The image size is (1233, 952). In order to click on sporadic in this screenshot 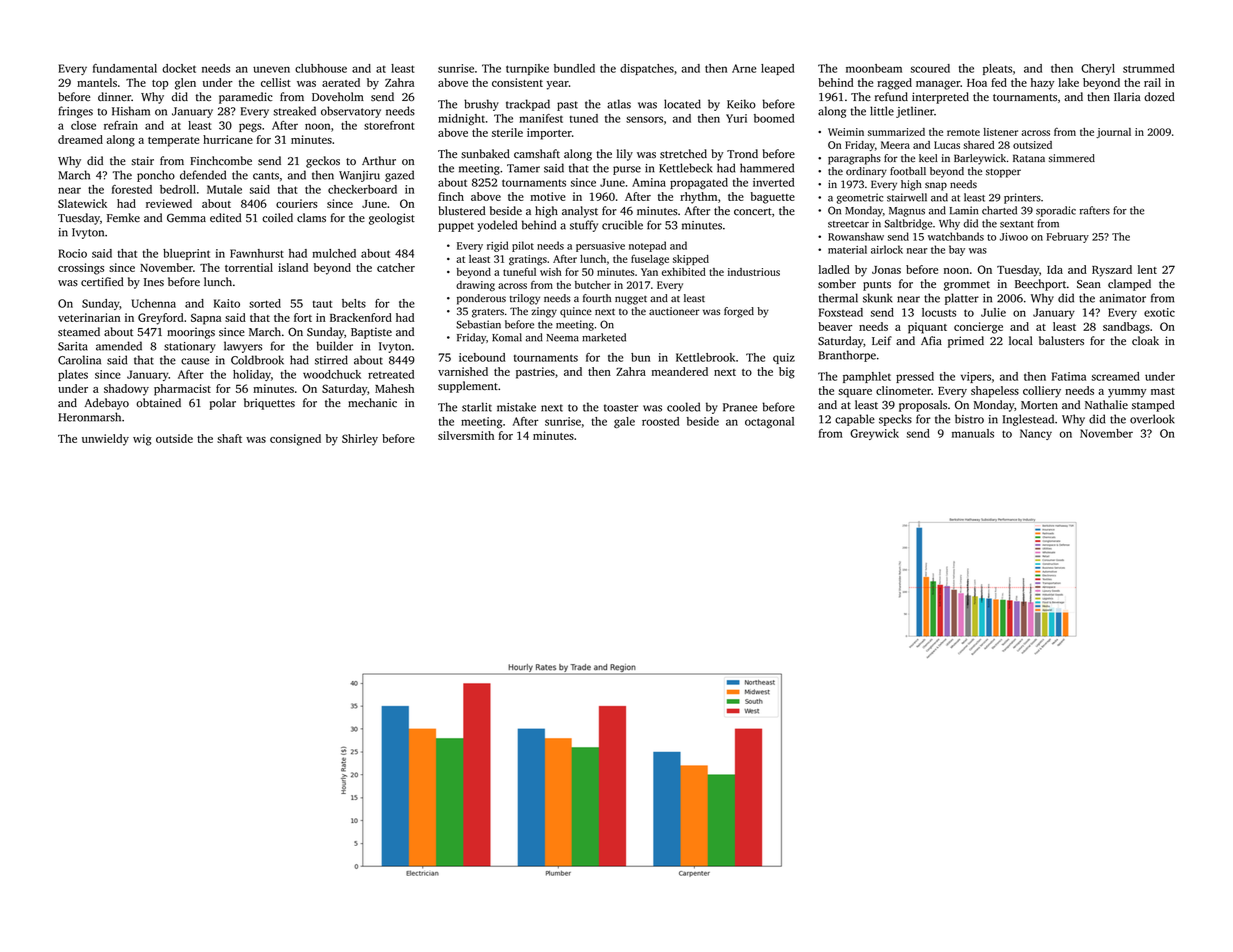, I will do `click(1056, 211)`.
